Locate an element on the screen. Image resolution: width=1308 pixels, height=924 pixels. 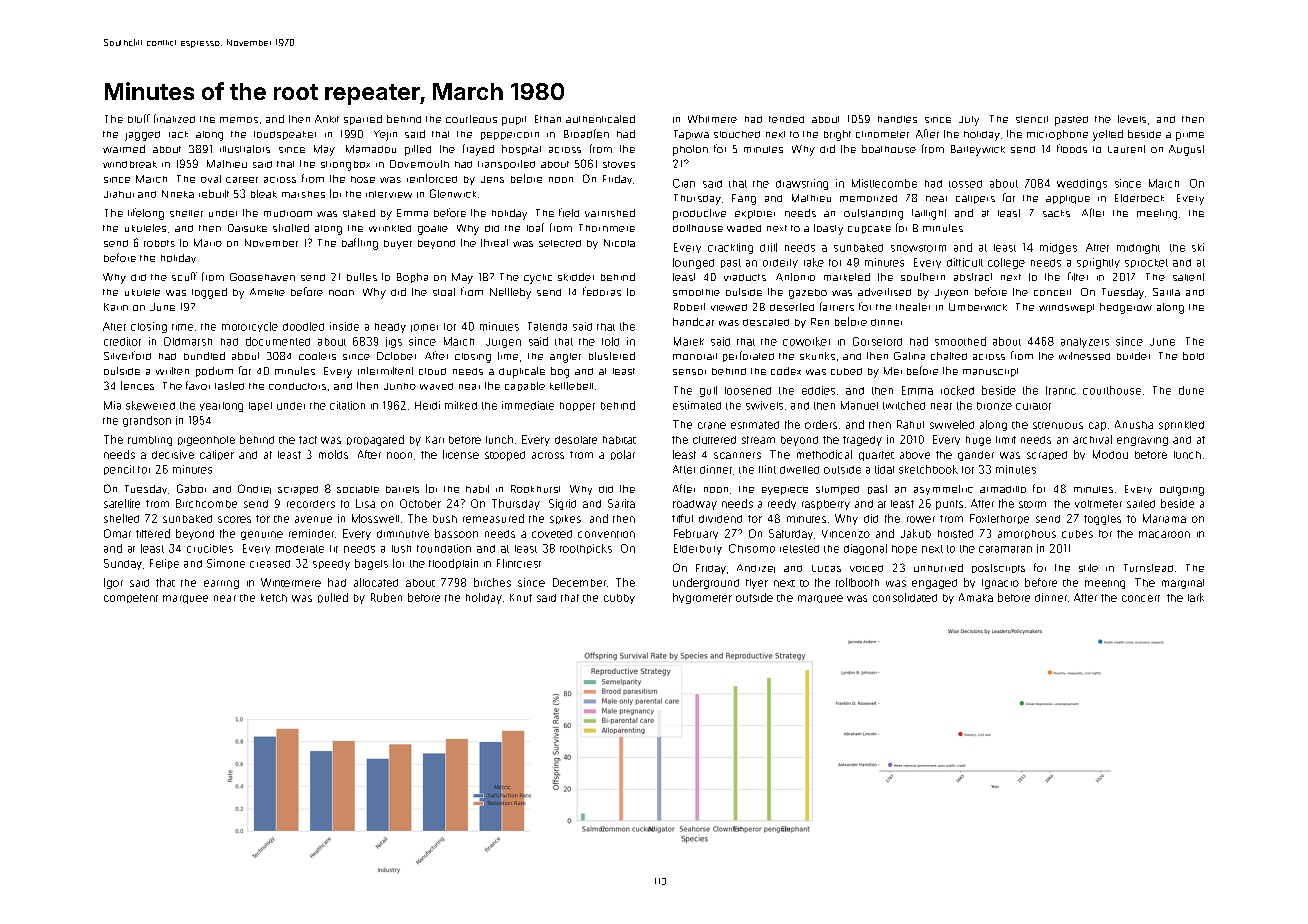
warmed is located at coordinates (124, 149).
